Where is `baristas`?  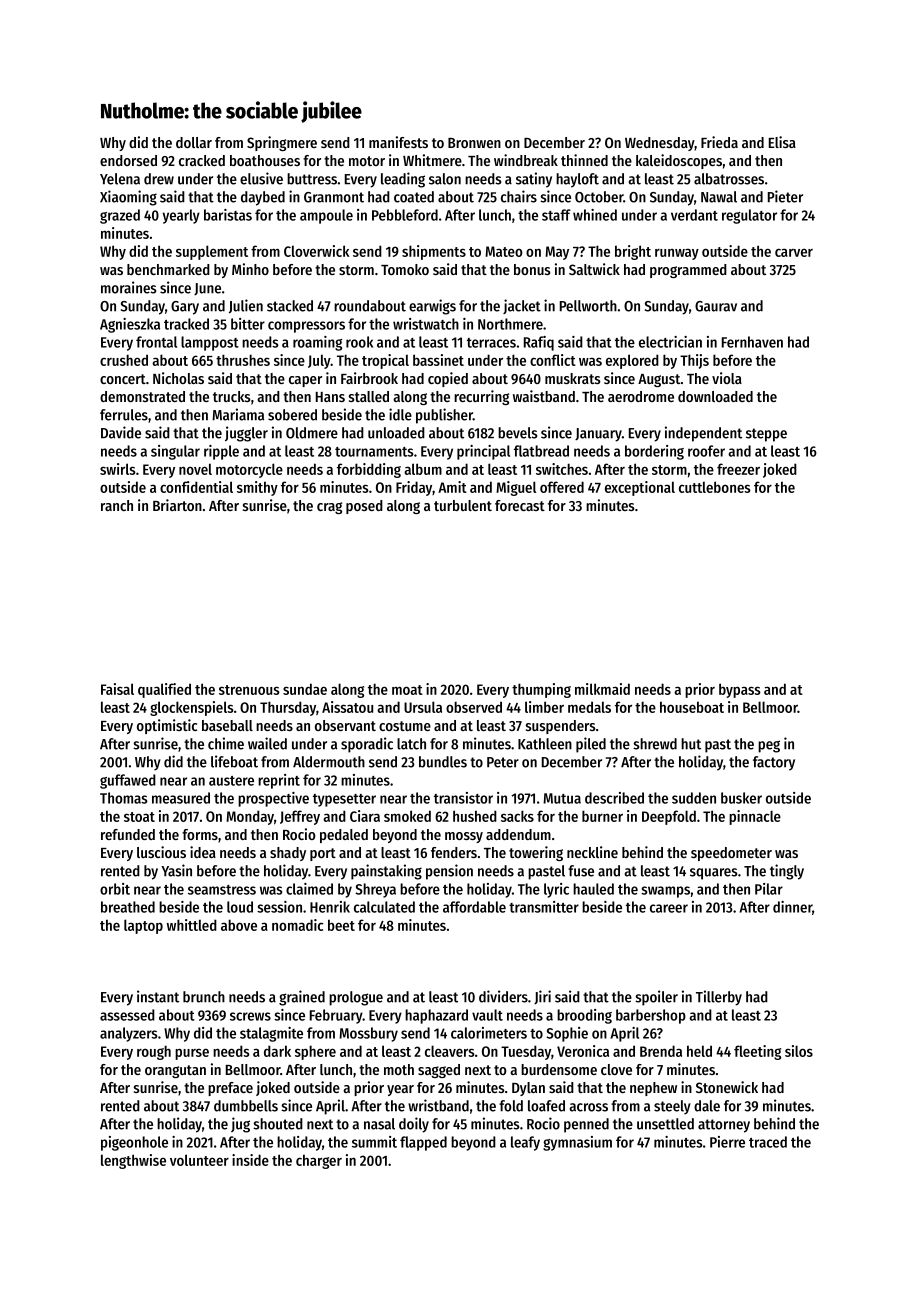 baristas is located at coordinates (228, 215).
